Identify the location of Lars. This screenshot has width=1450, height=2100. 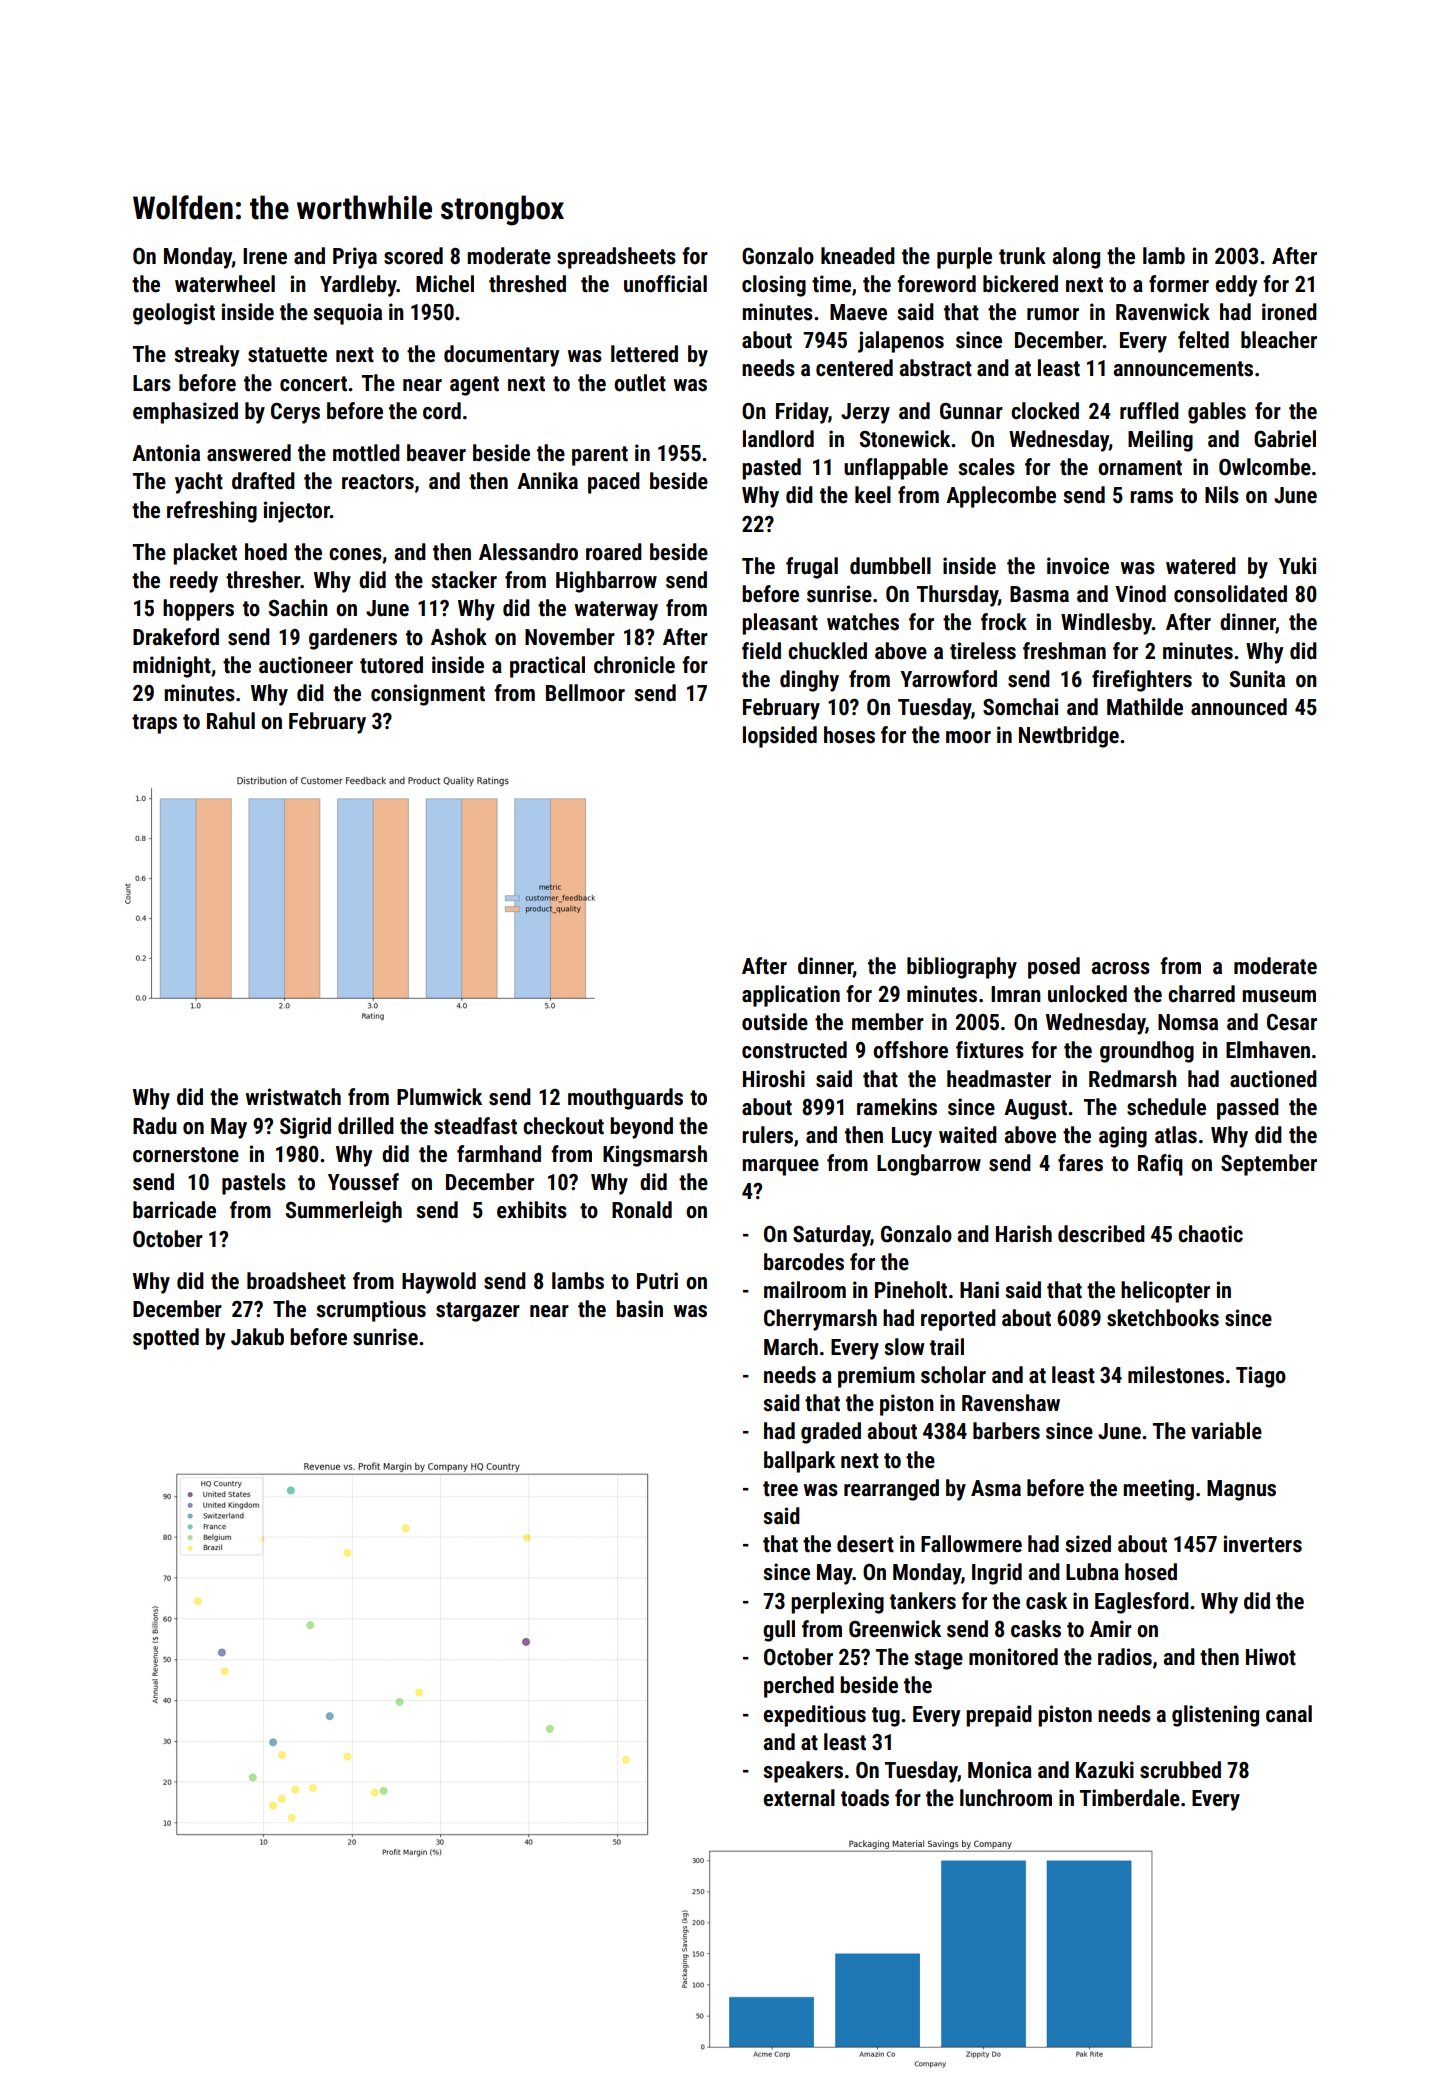
(152, 383).
